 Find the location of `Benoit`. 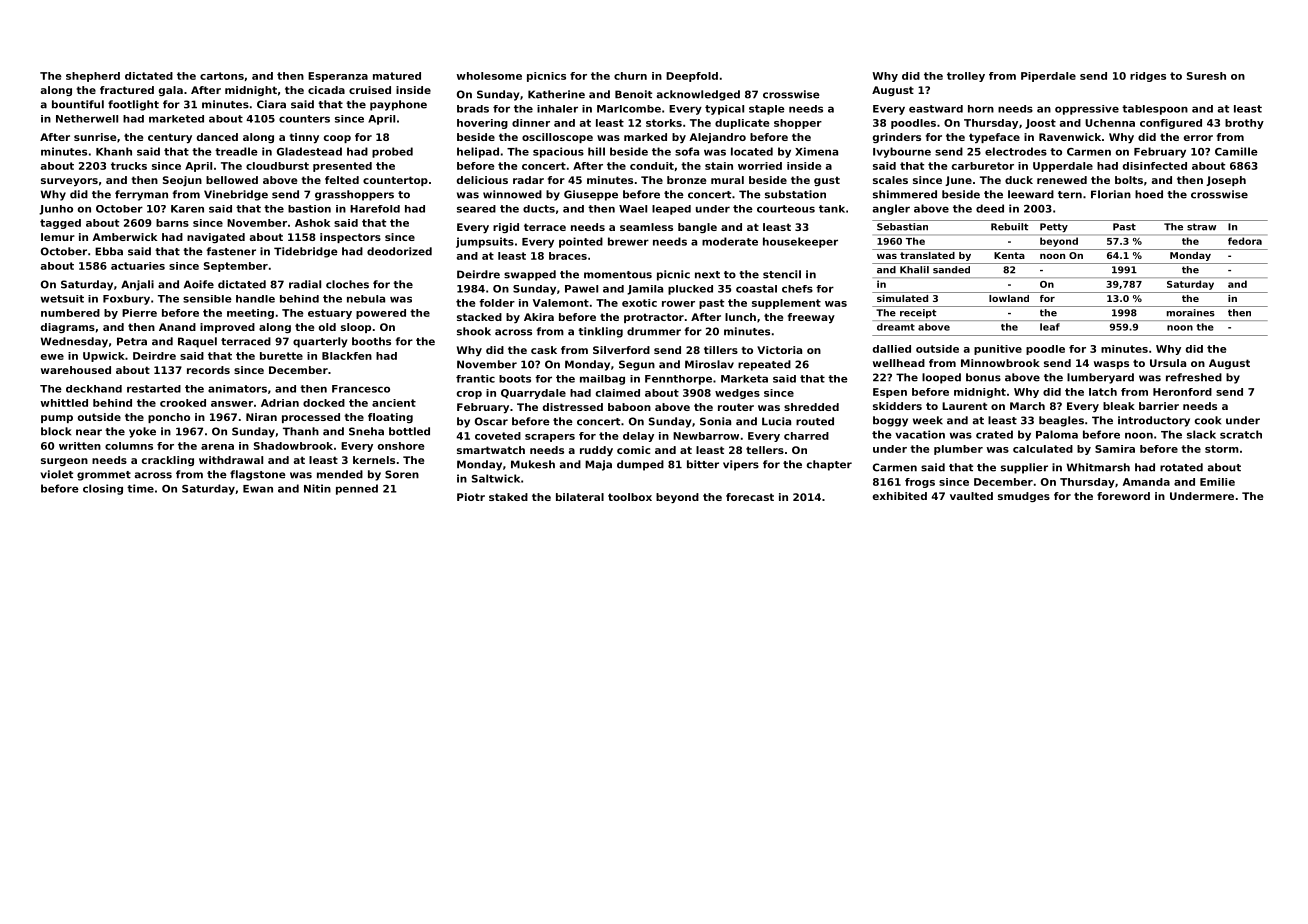

Benoit is located at coordinates (633, 94).
